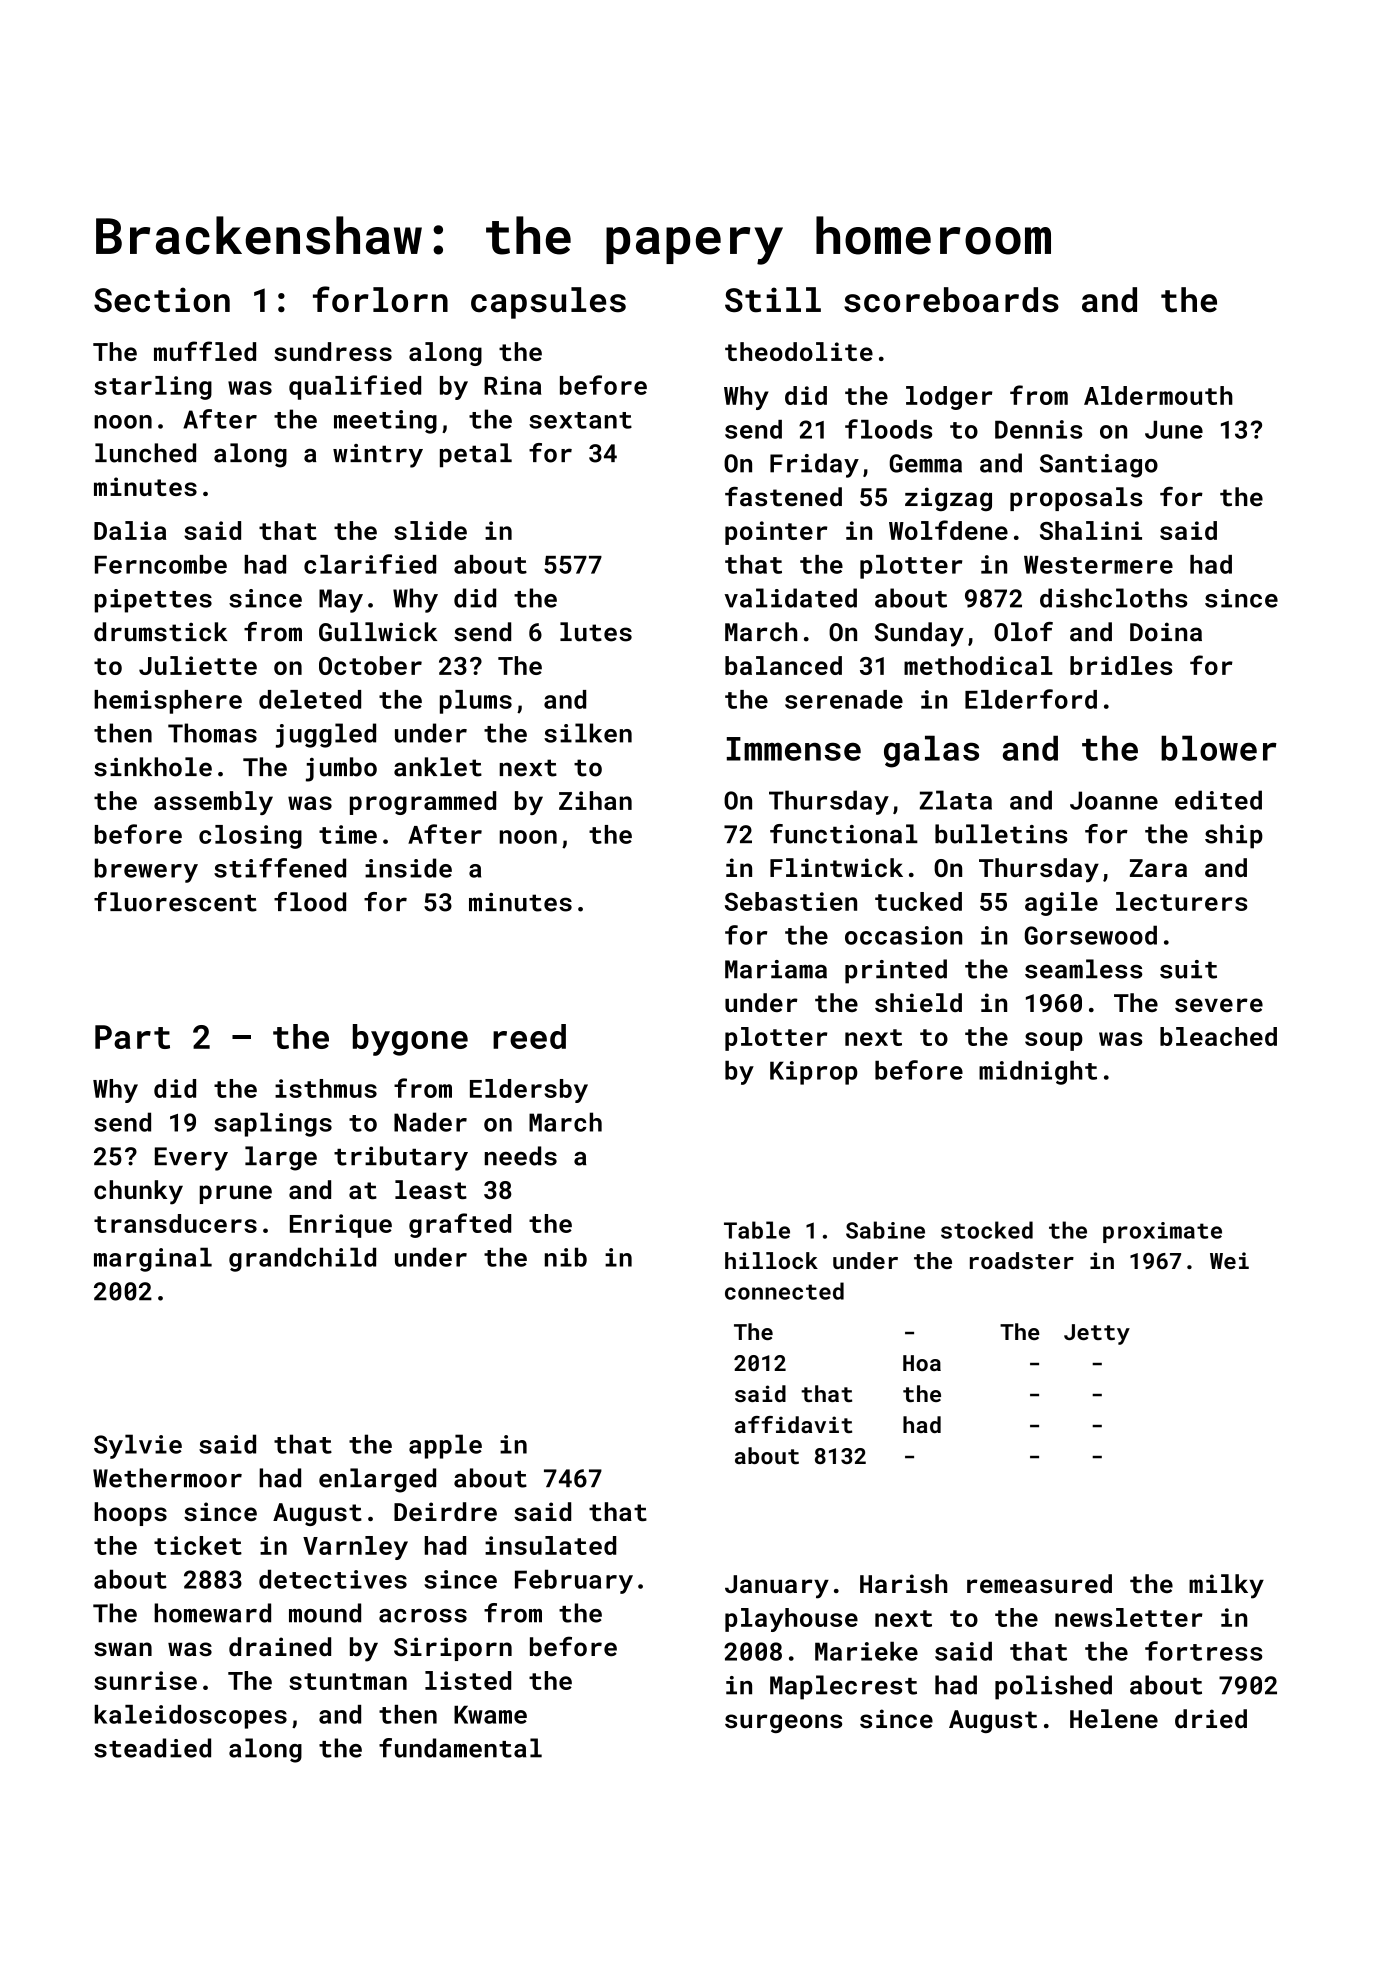  I want to click on Wei, so click(1229, 1260).
